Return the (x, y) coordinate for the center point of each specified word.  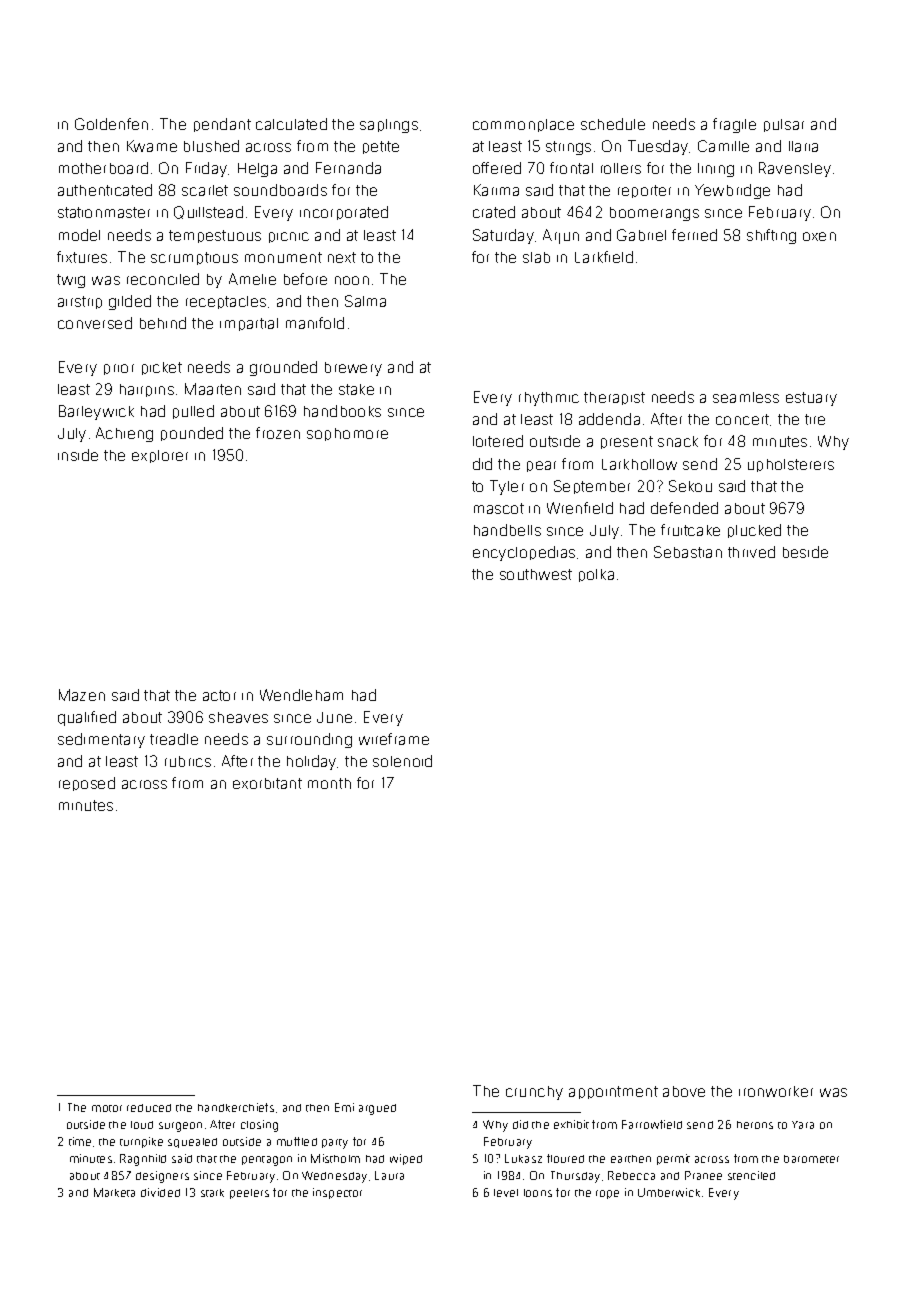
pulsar (784, 125)
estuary (811, 399)
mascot (499, 508)
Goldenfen (111, 124)
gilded (130, 302)
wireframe (394, 739)
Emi (344, 1107)
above (684, 1091)
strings (568, 148)
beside (805, 552)
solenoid (402, 761)
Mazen (82, 695)
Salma (365, 301)
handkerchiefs (236, 1107)
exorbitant (267, 783)
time (80, 1141)
